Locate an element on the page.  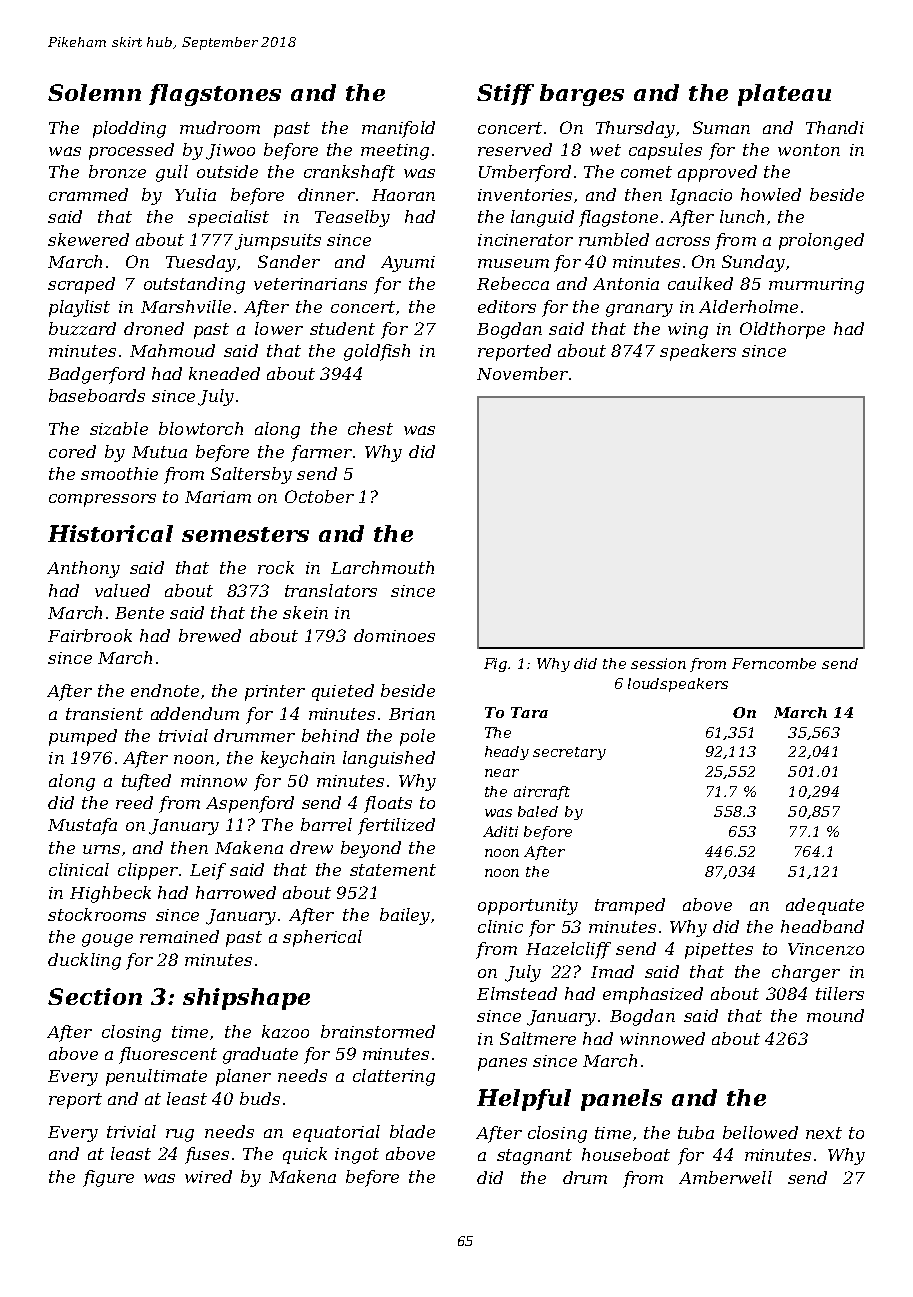
compressors is located at coordinates (102, 500).
